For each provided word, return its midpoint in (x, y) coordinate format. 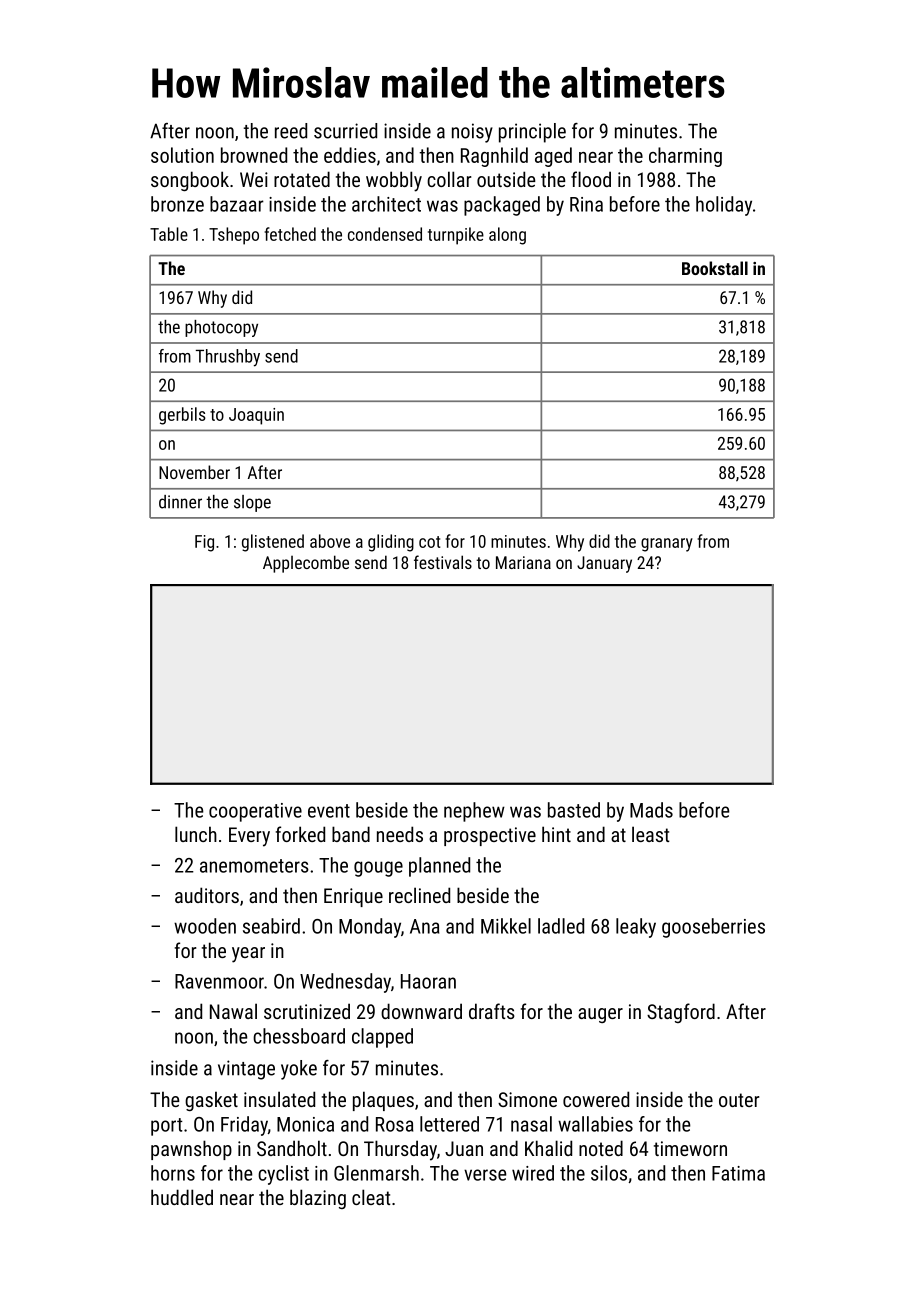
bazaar (237, 204)
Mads (651, 810)
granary (667, 545)
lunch (196, 834)
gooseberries (713, 928)
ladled (561, 926)
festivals (443, 562)
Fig (204, 543)
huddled (182, 1197)
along (507, 236)
